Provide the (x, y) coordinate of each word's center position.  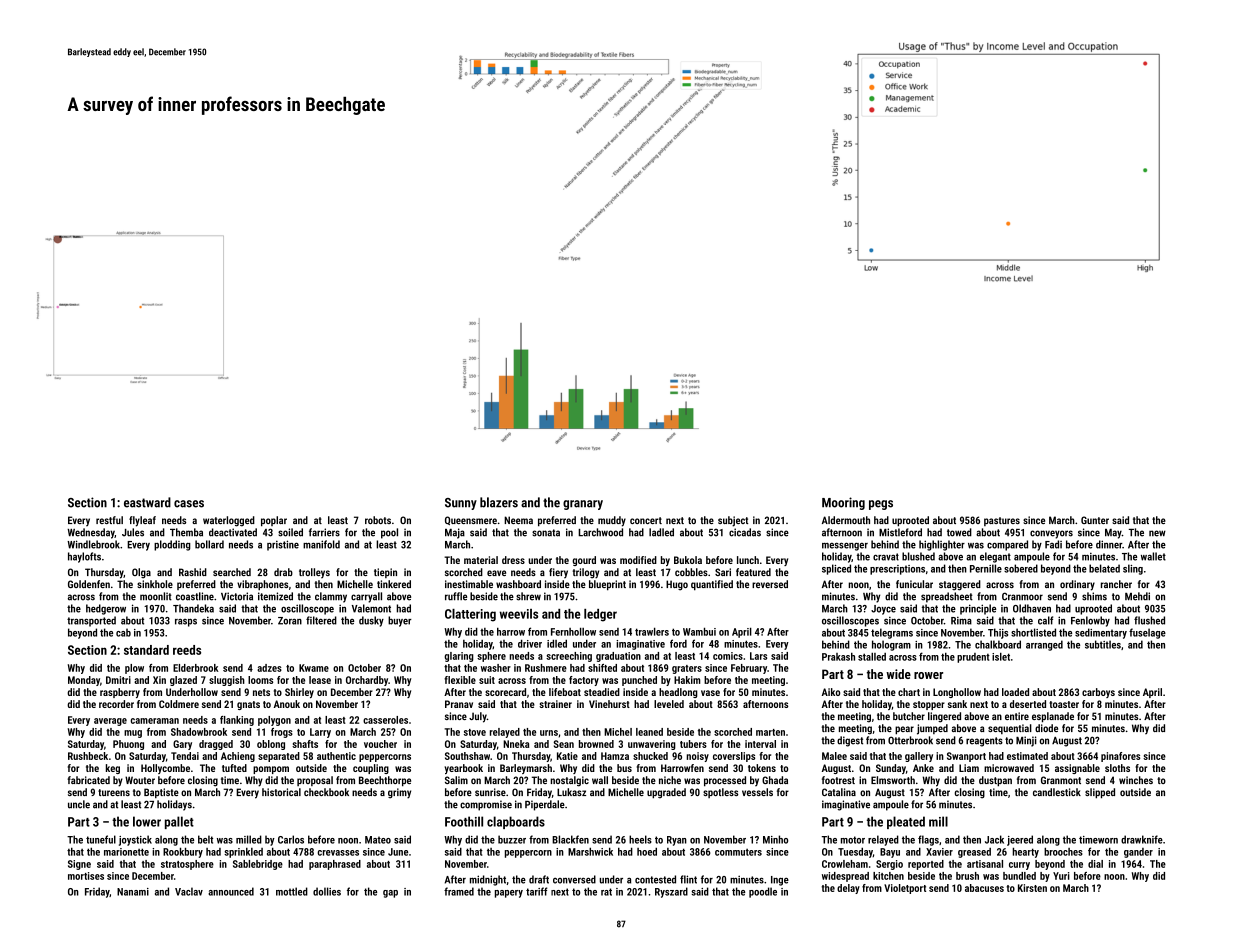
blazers (499, 502)
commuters (738, 852)
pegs (881, 505)
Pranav (459, 704)
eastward (147, 502)
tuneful (101, 839)
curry (1019, 866)
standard (146, 650)
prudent (973, 658)
